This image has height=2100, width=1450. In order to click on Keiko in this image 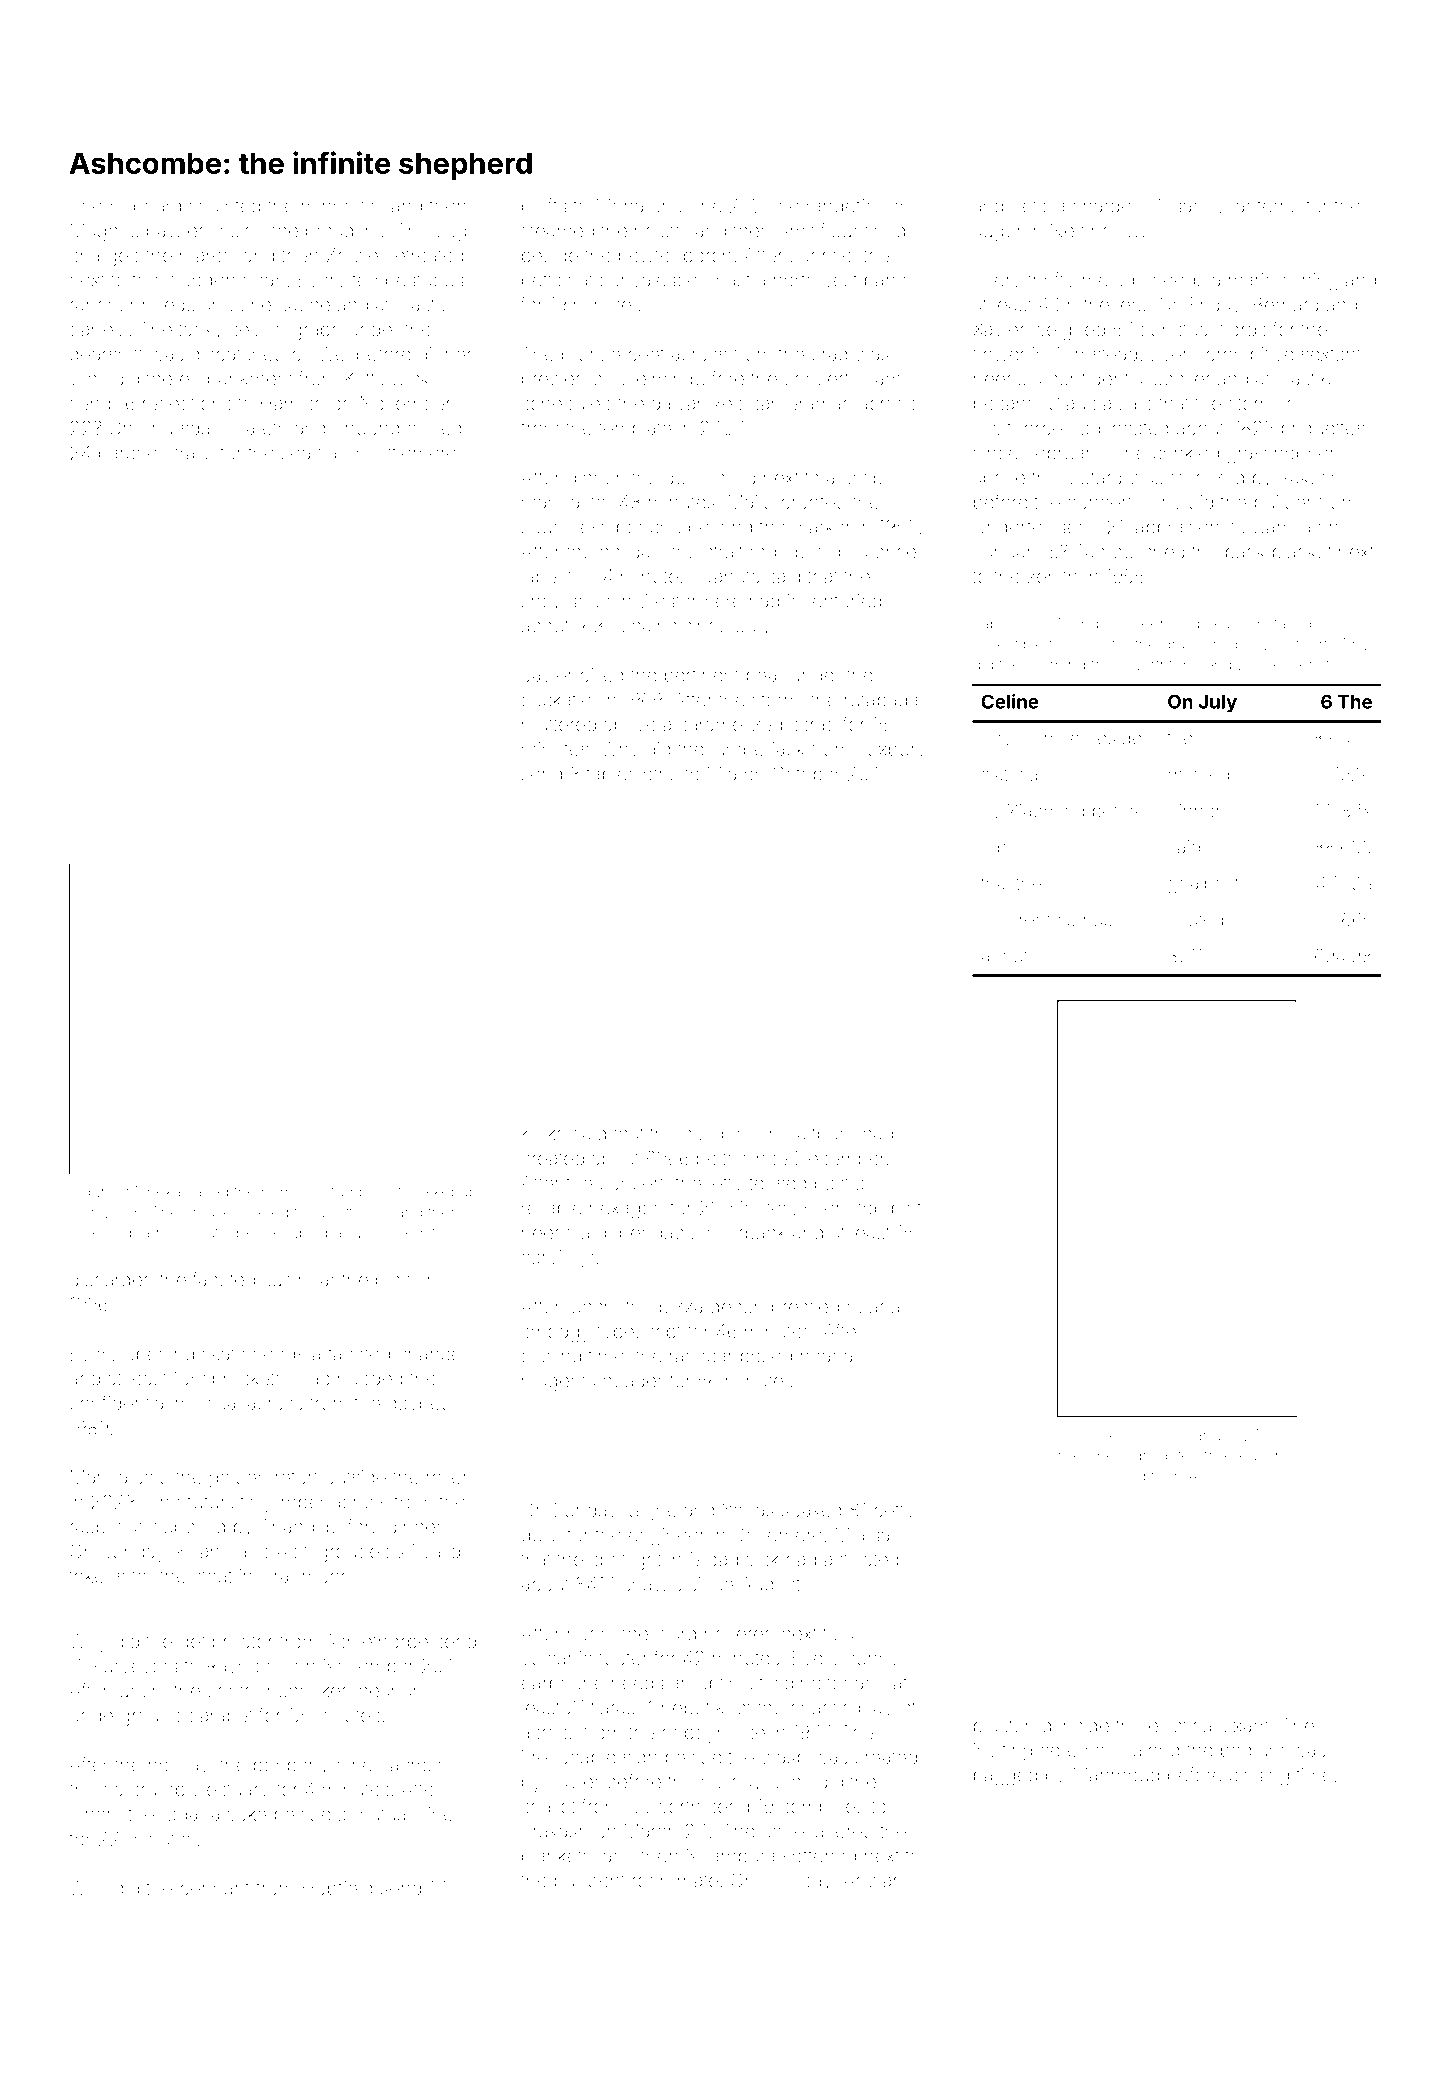, I will do `click(544, 1133)`.
